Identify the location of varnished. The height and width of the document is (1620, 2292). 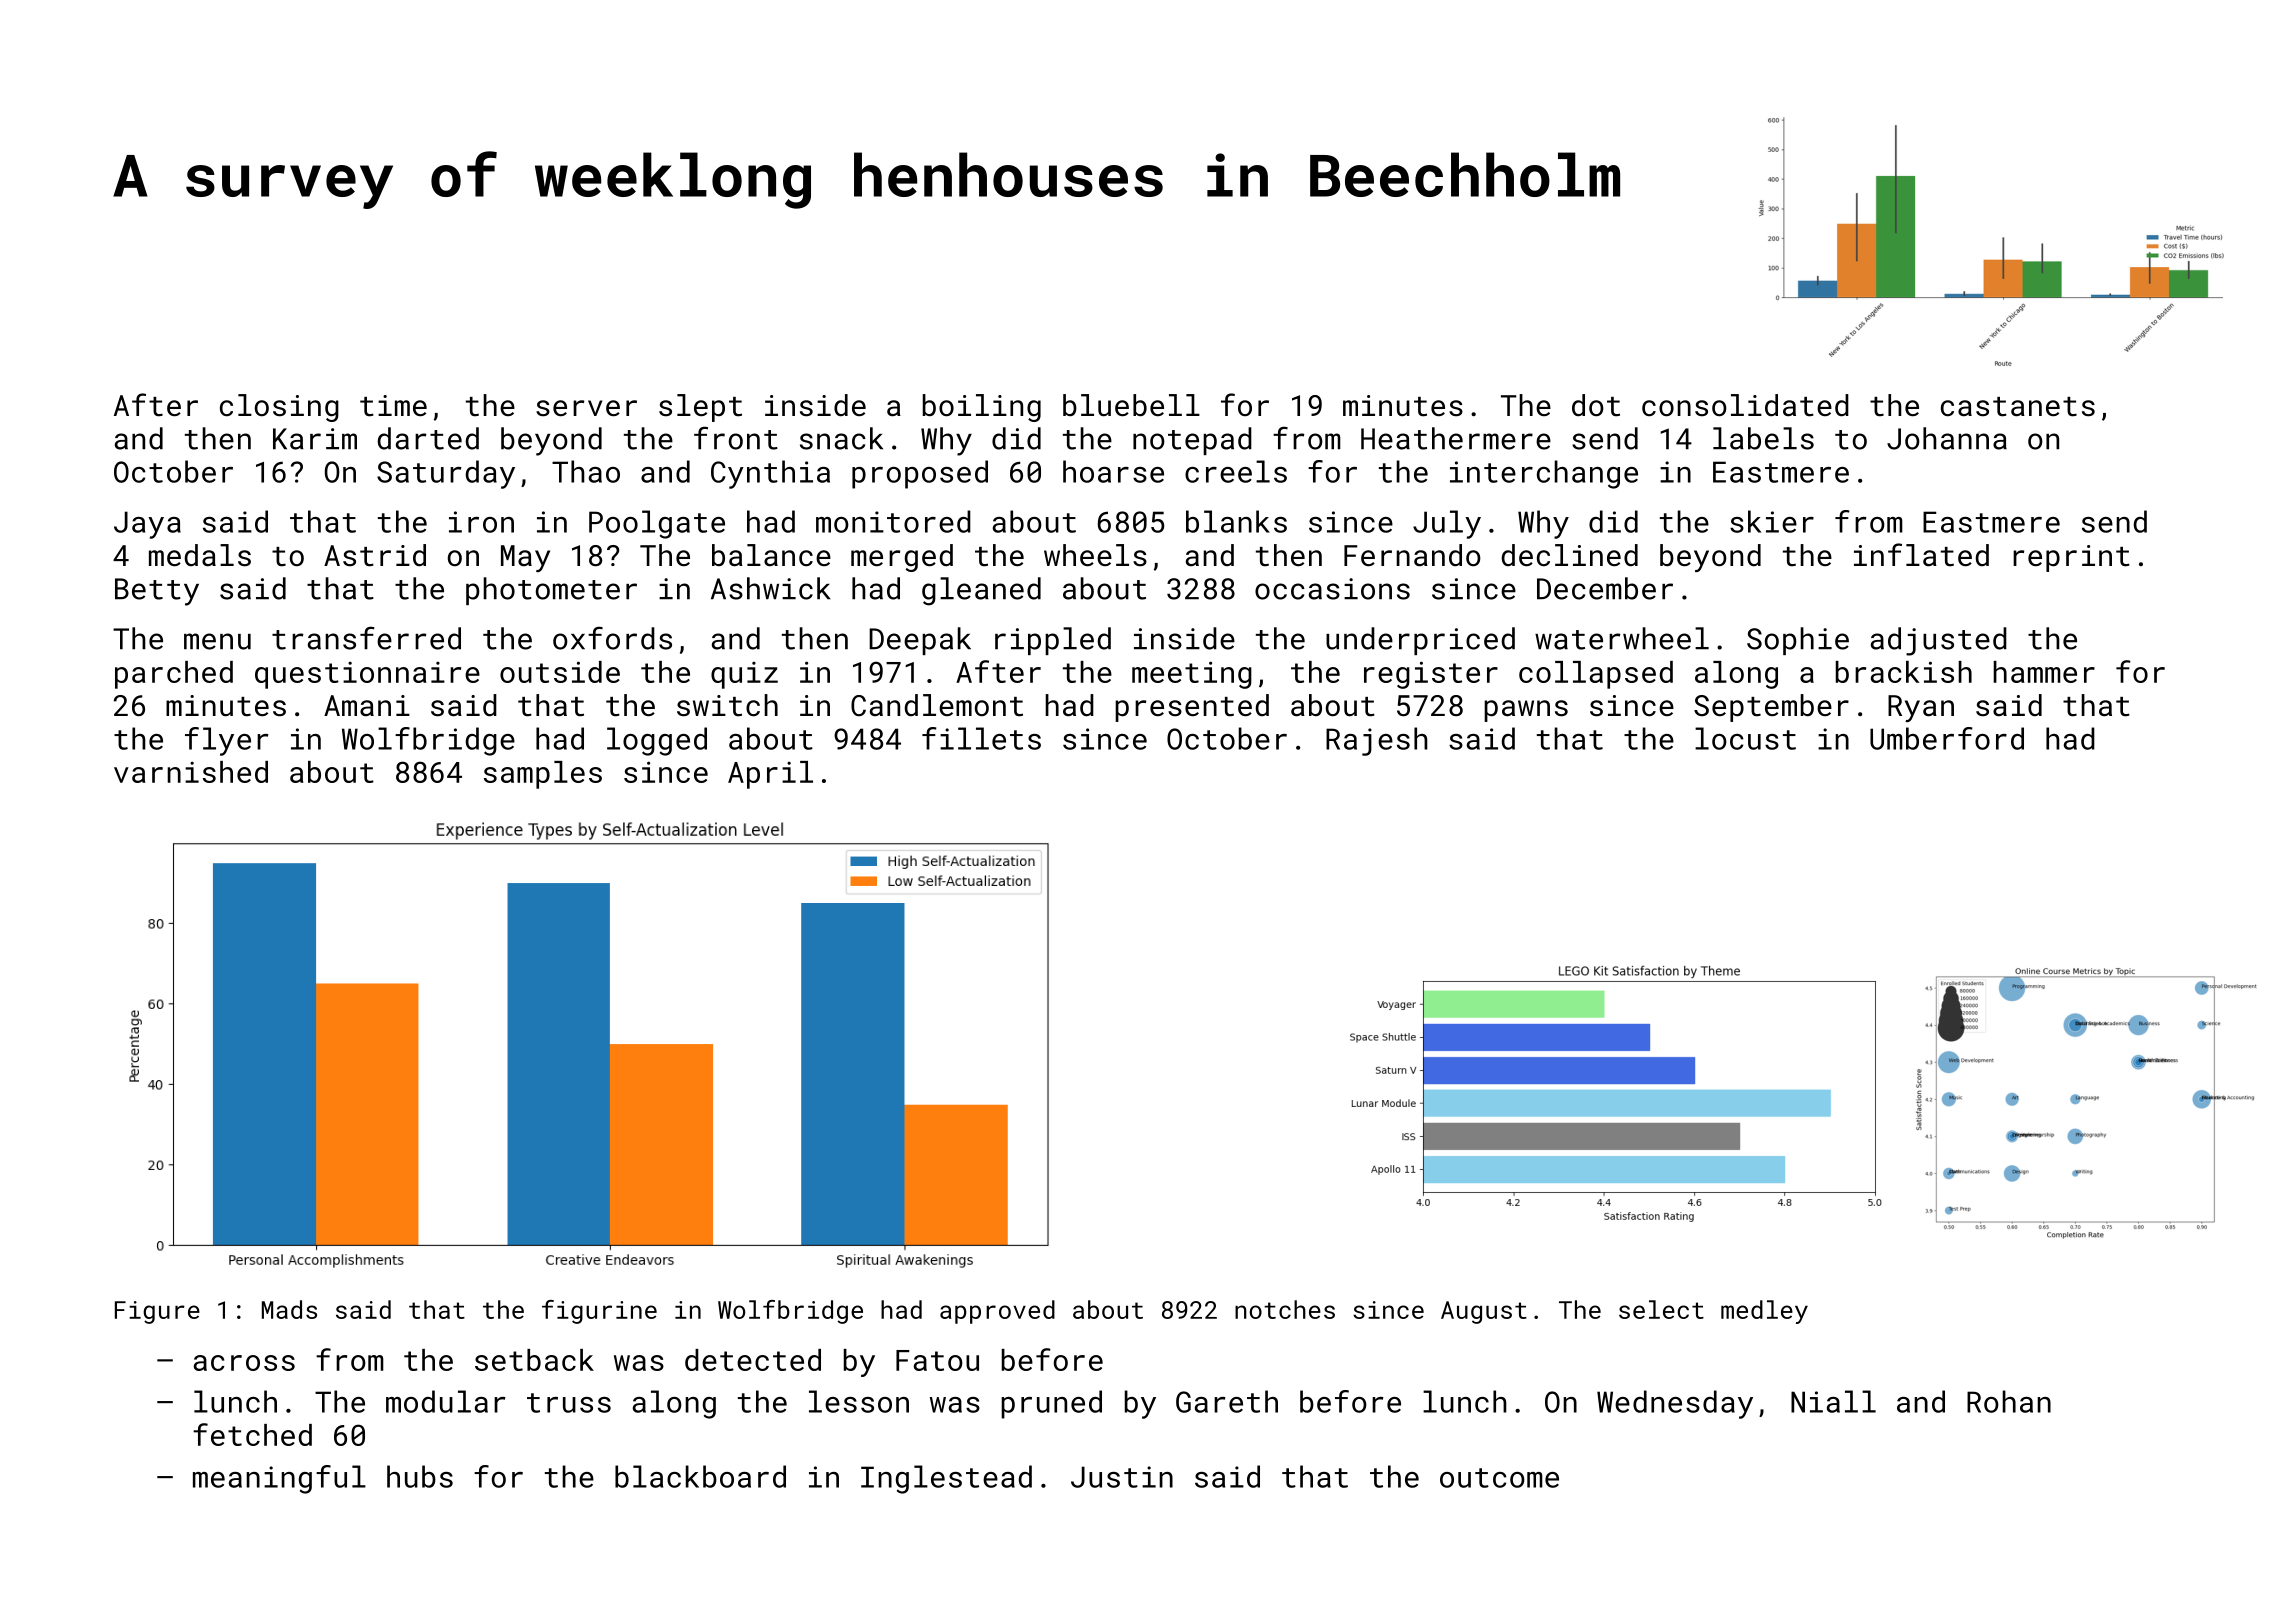
(191, 772).
